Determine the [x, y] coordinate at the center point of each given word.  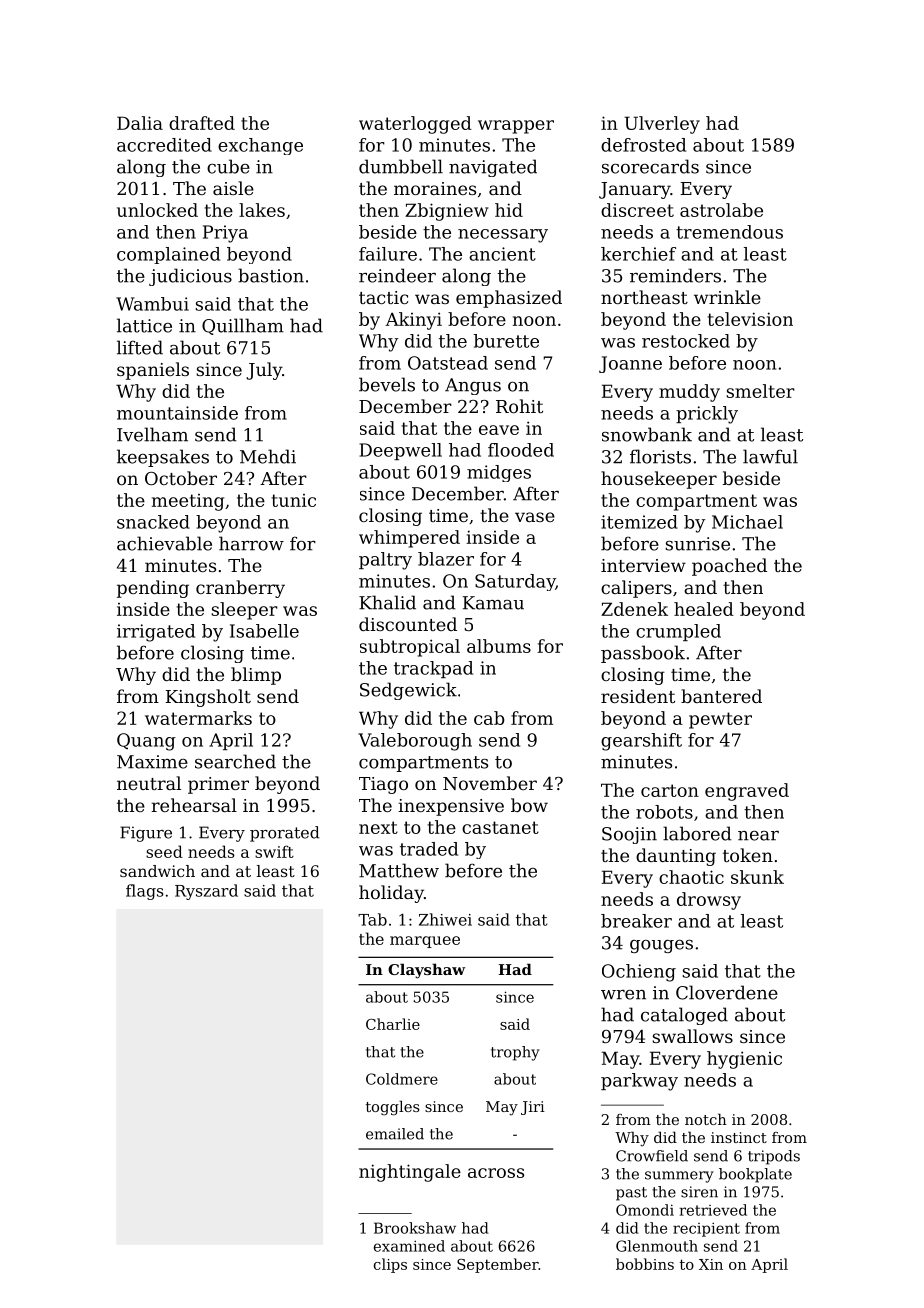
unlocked [157, 210]
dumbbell [401, 166]
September [498, 1265]
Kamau [493, 603]
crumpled [678, 632]
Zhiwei [445, 919]
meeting [188, 502]
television [750, 319]
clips [390, 1265]
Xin [711, 1264]
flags [145, 892]
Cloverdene [727, 992]
